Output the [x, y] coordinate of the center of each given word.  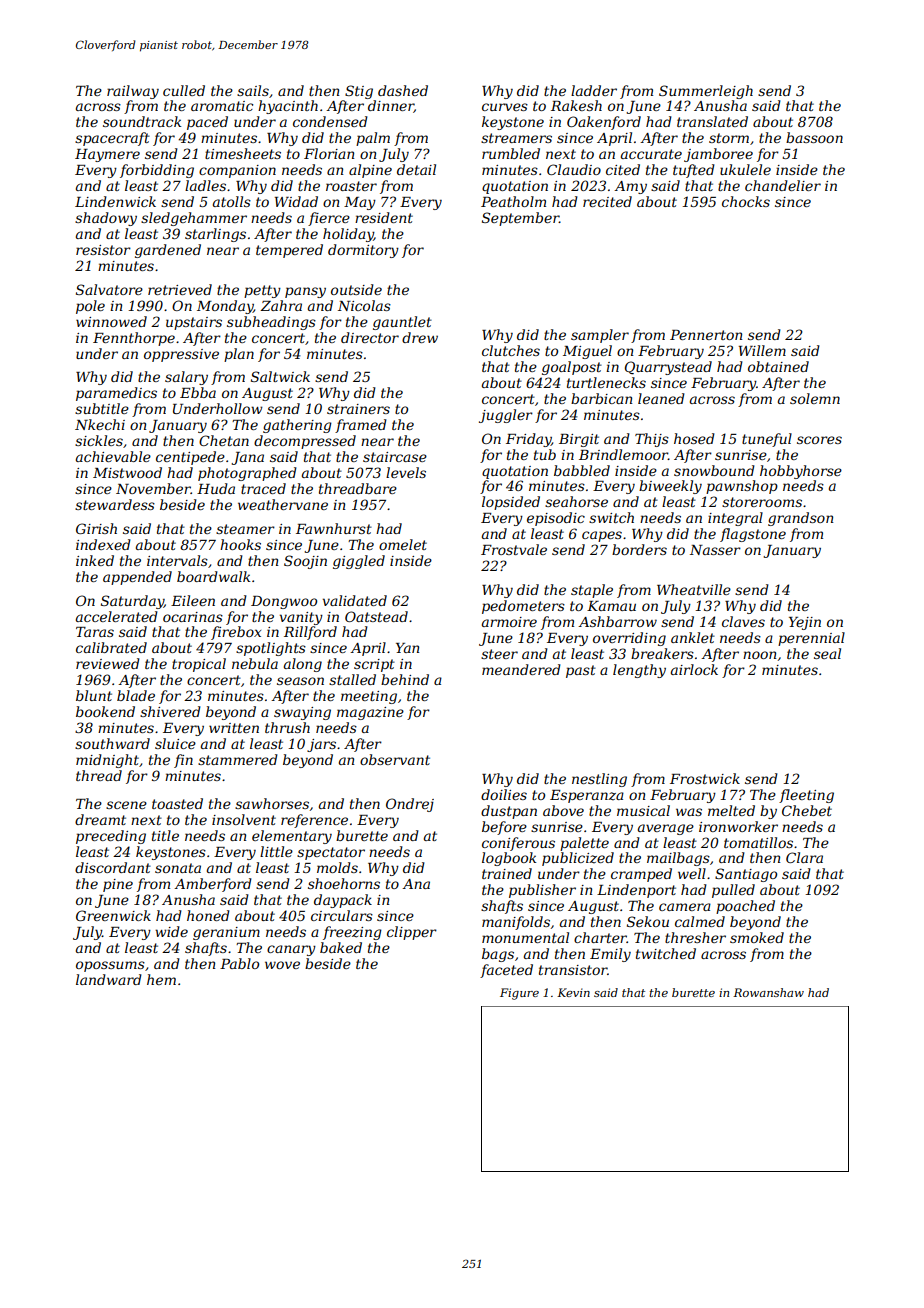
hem [161, 979]
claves [743, 621]
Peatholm [513, 201]
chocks [746, 201]
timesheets [243, 153]
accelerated [117, 616]
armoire [509, 622]
